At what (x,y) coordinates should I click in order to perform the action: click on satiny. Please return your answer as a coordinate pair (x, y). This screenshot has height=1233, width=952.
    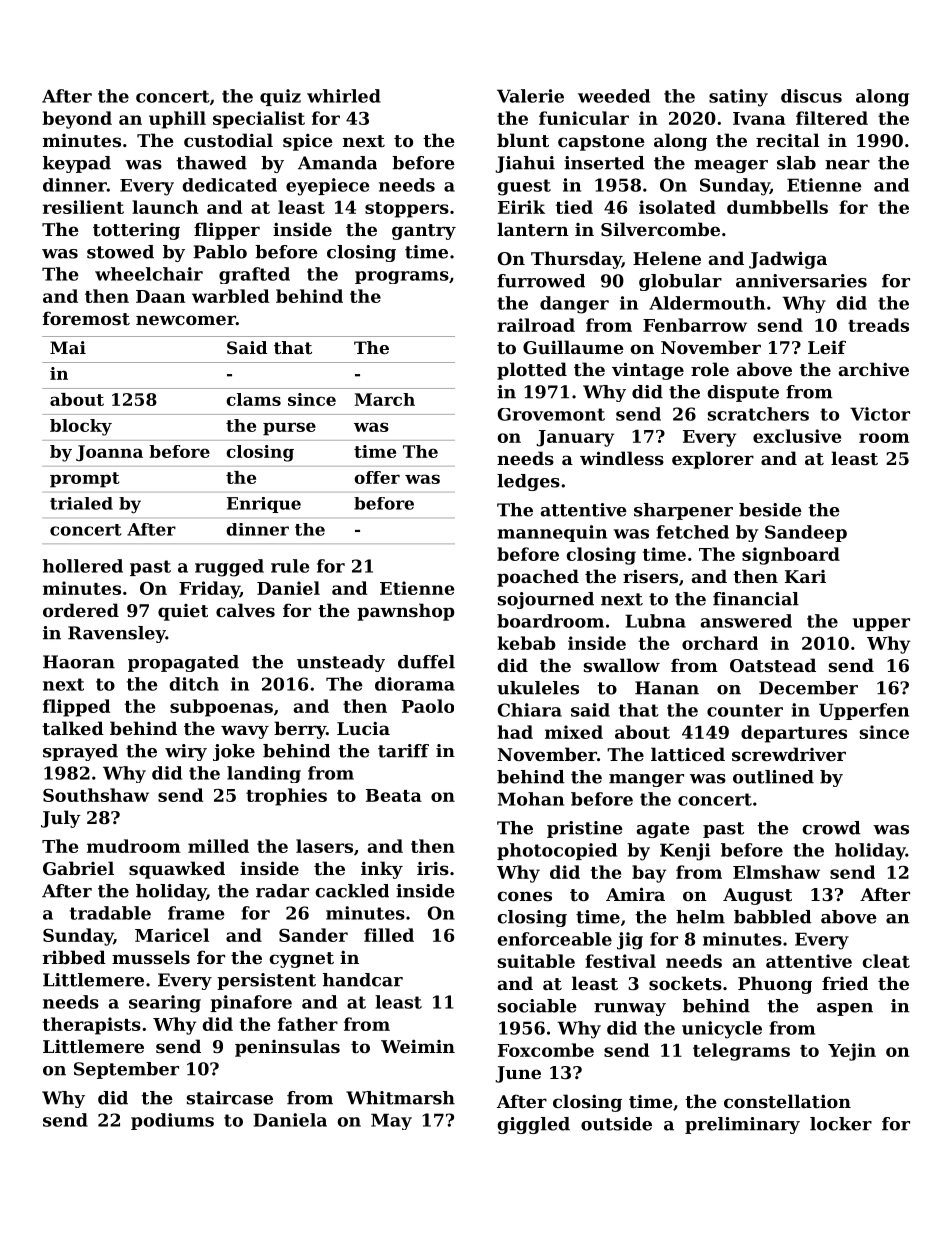
    Looking at the image, I should click on (738, 98).
